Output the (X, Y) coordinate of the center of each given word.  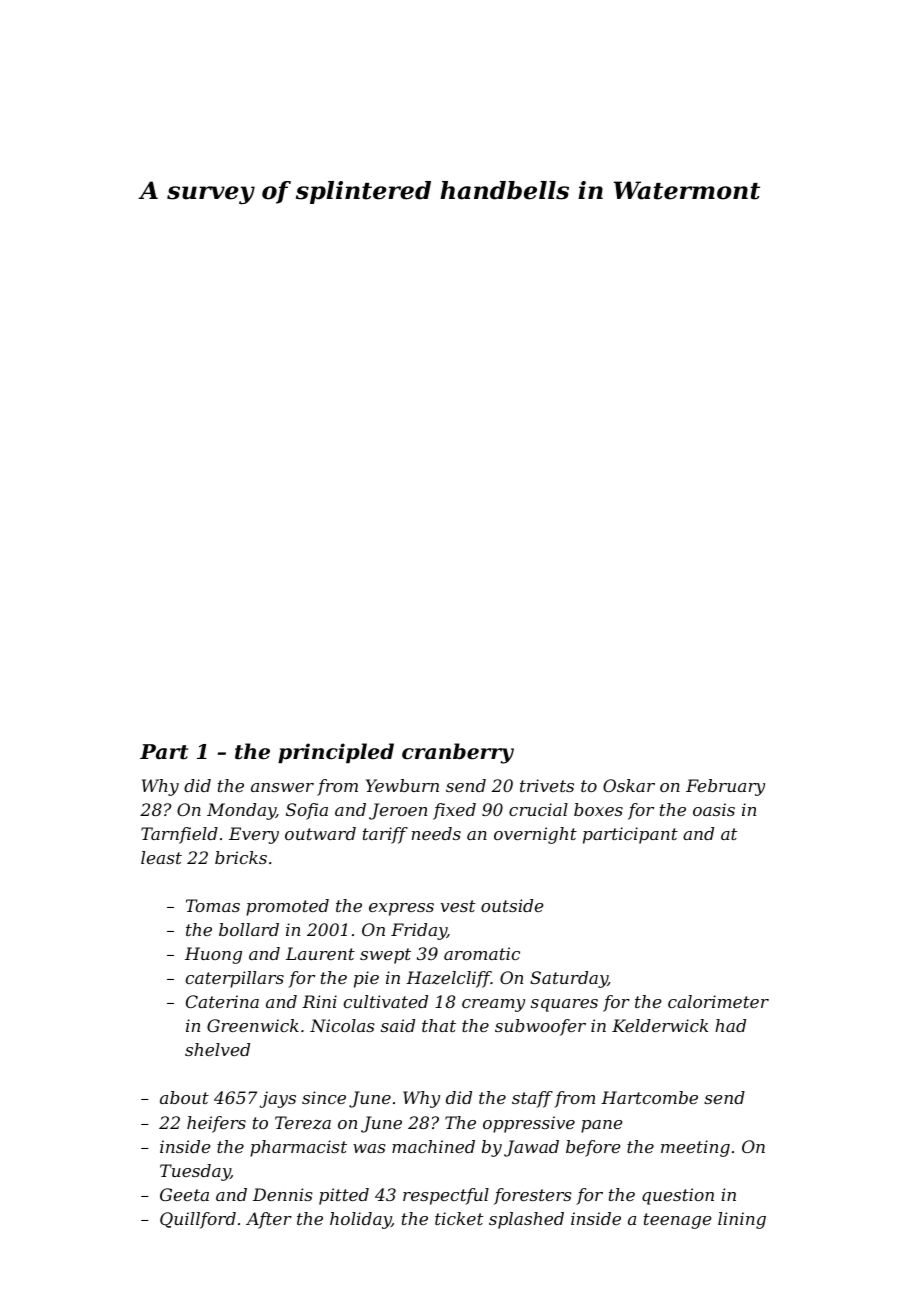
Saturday (569, 979)
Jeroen (398, 811)
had (730, 1025)
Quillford (198, 1220)
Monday (241, 811)
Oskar (629, 785)
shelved (217, 1049)
